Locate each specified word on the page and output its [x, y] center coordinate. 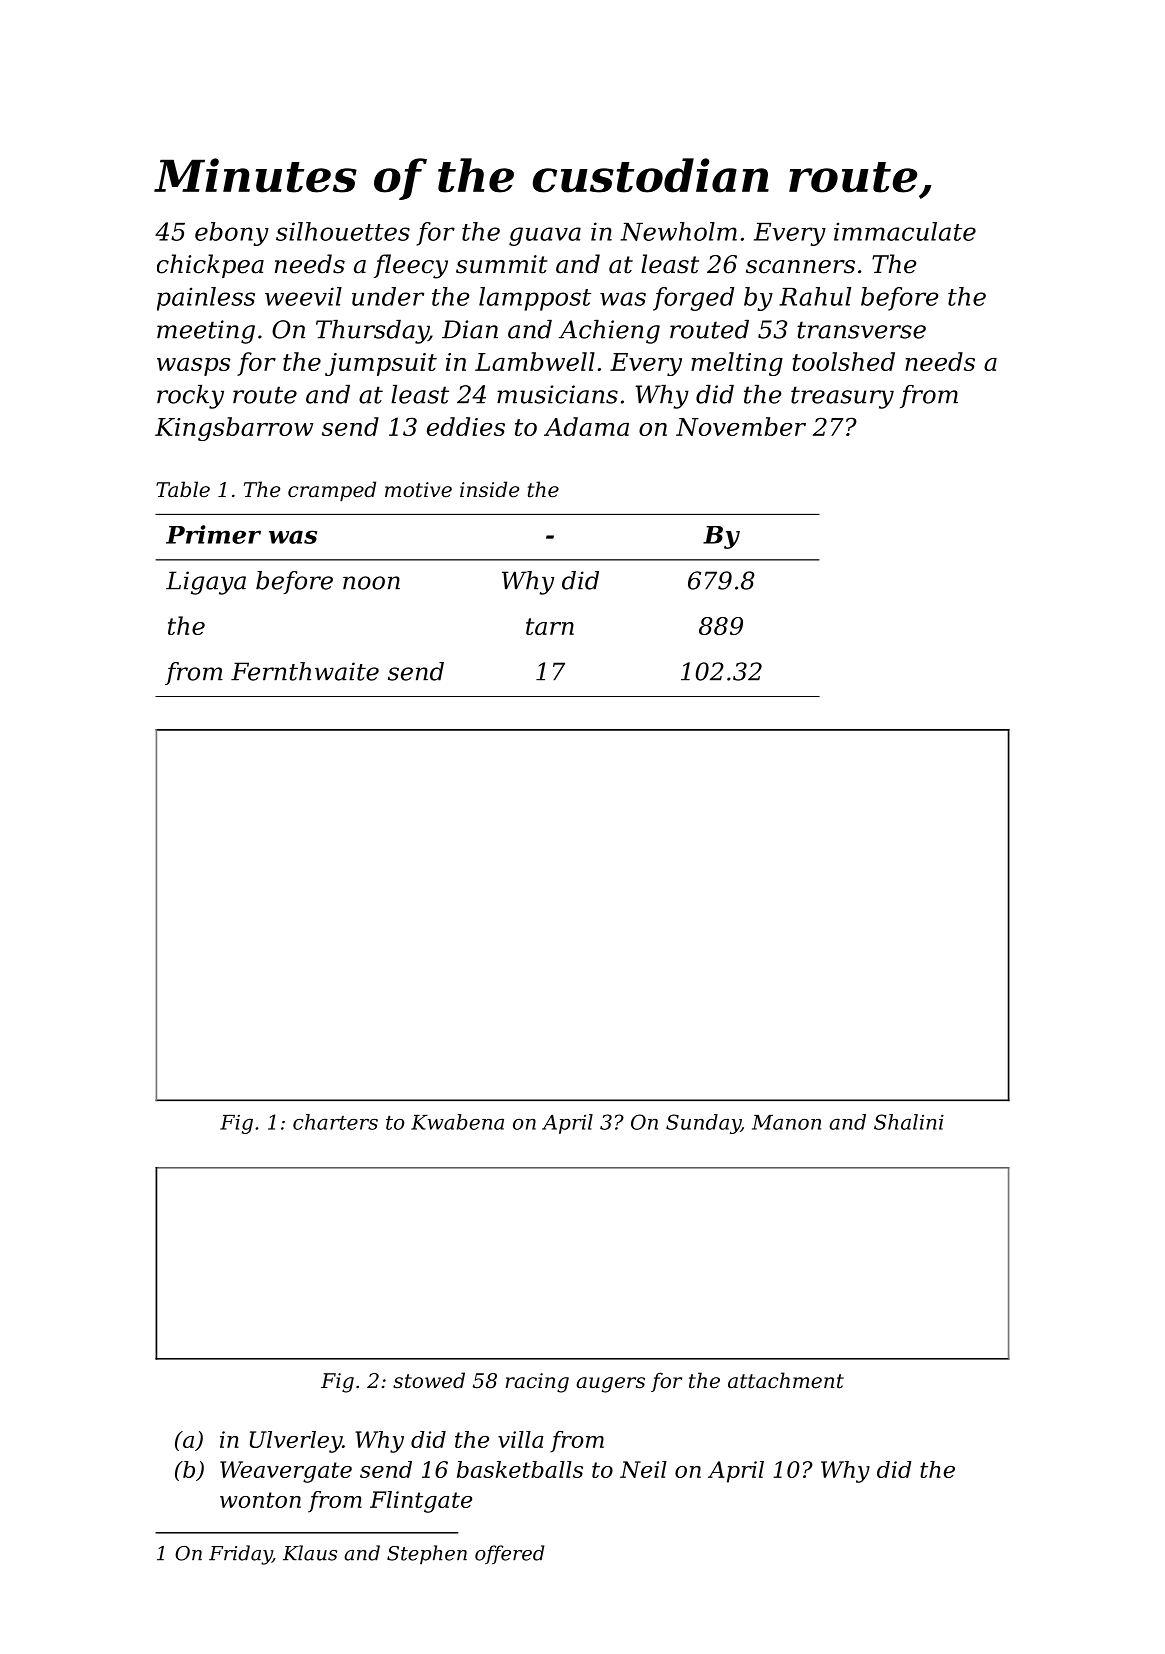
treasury [842, 397]
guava [545, 236]
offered [509, 1554]
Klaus [310, 1553]
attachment [786, 1380]
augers [610, 1385]
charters [335, 1122]
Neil [643, 1469]
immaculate [905, 231]
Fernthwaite [305, 671]
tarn [550, 626]
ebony [232, 234]
